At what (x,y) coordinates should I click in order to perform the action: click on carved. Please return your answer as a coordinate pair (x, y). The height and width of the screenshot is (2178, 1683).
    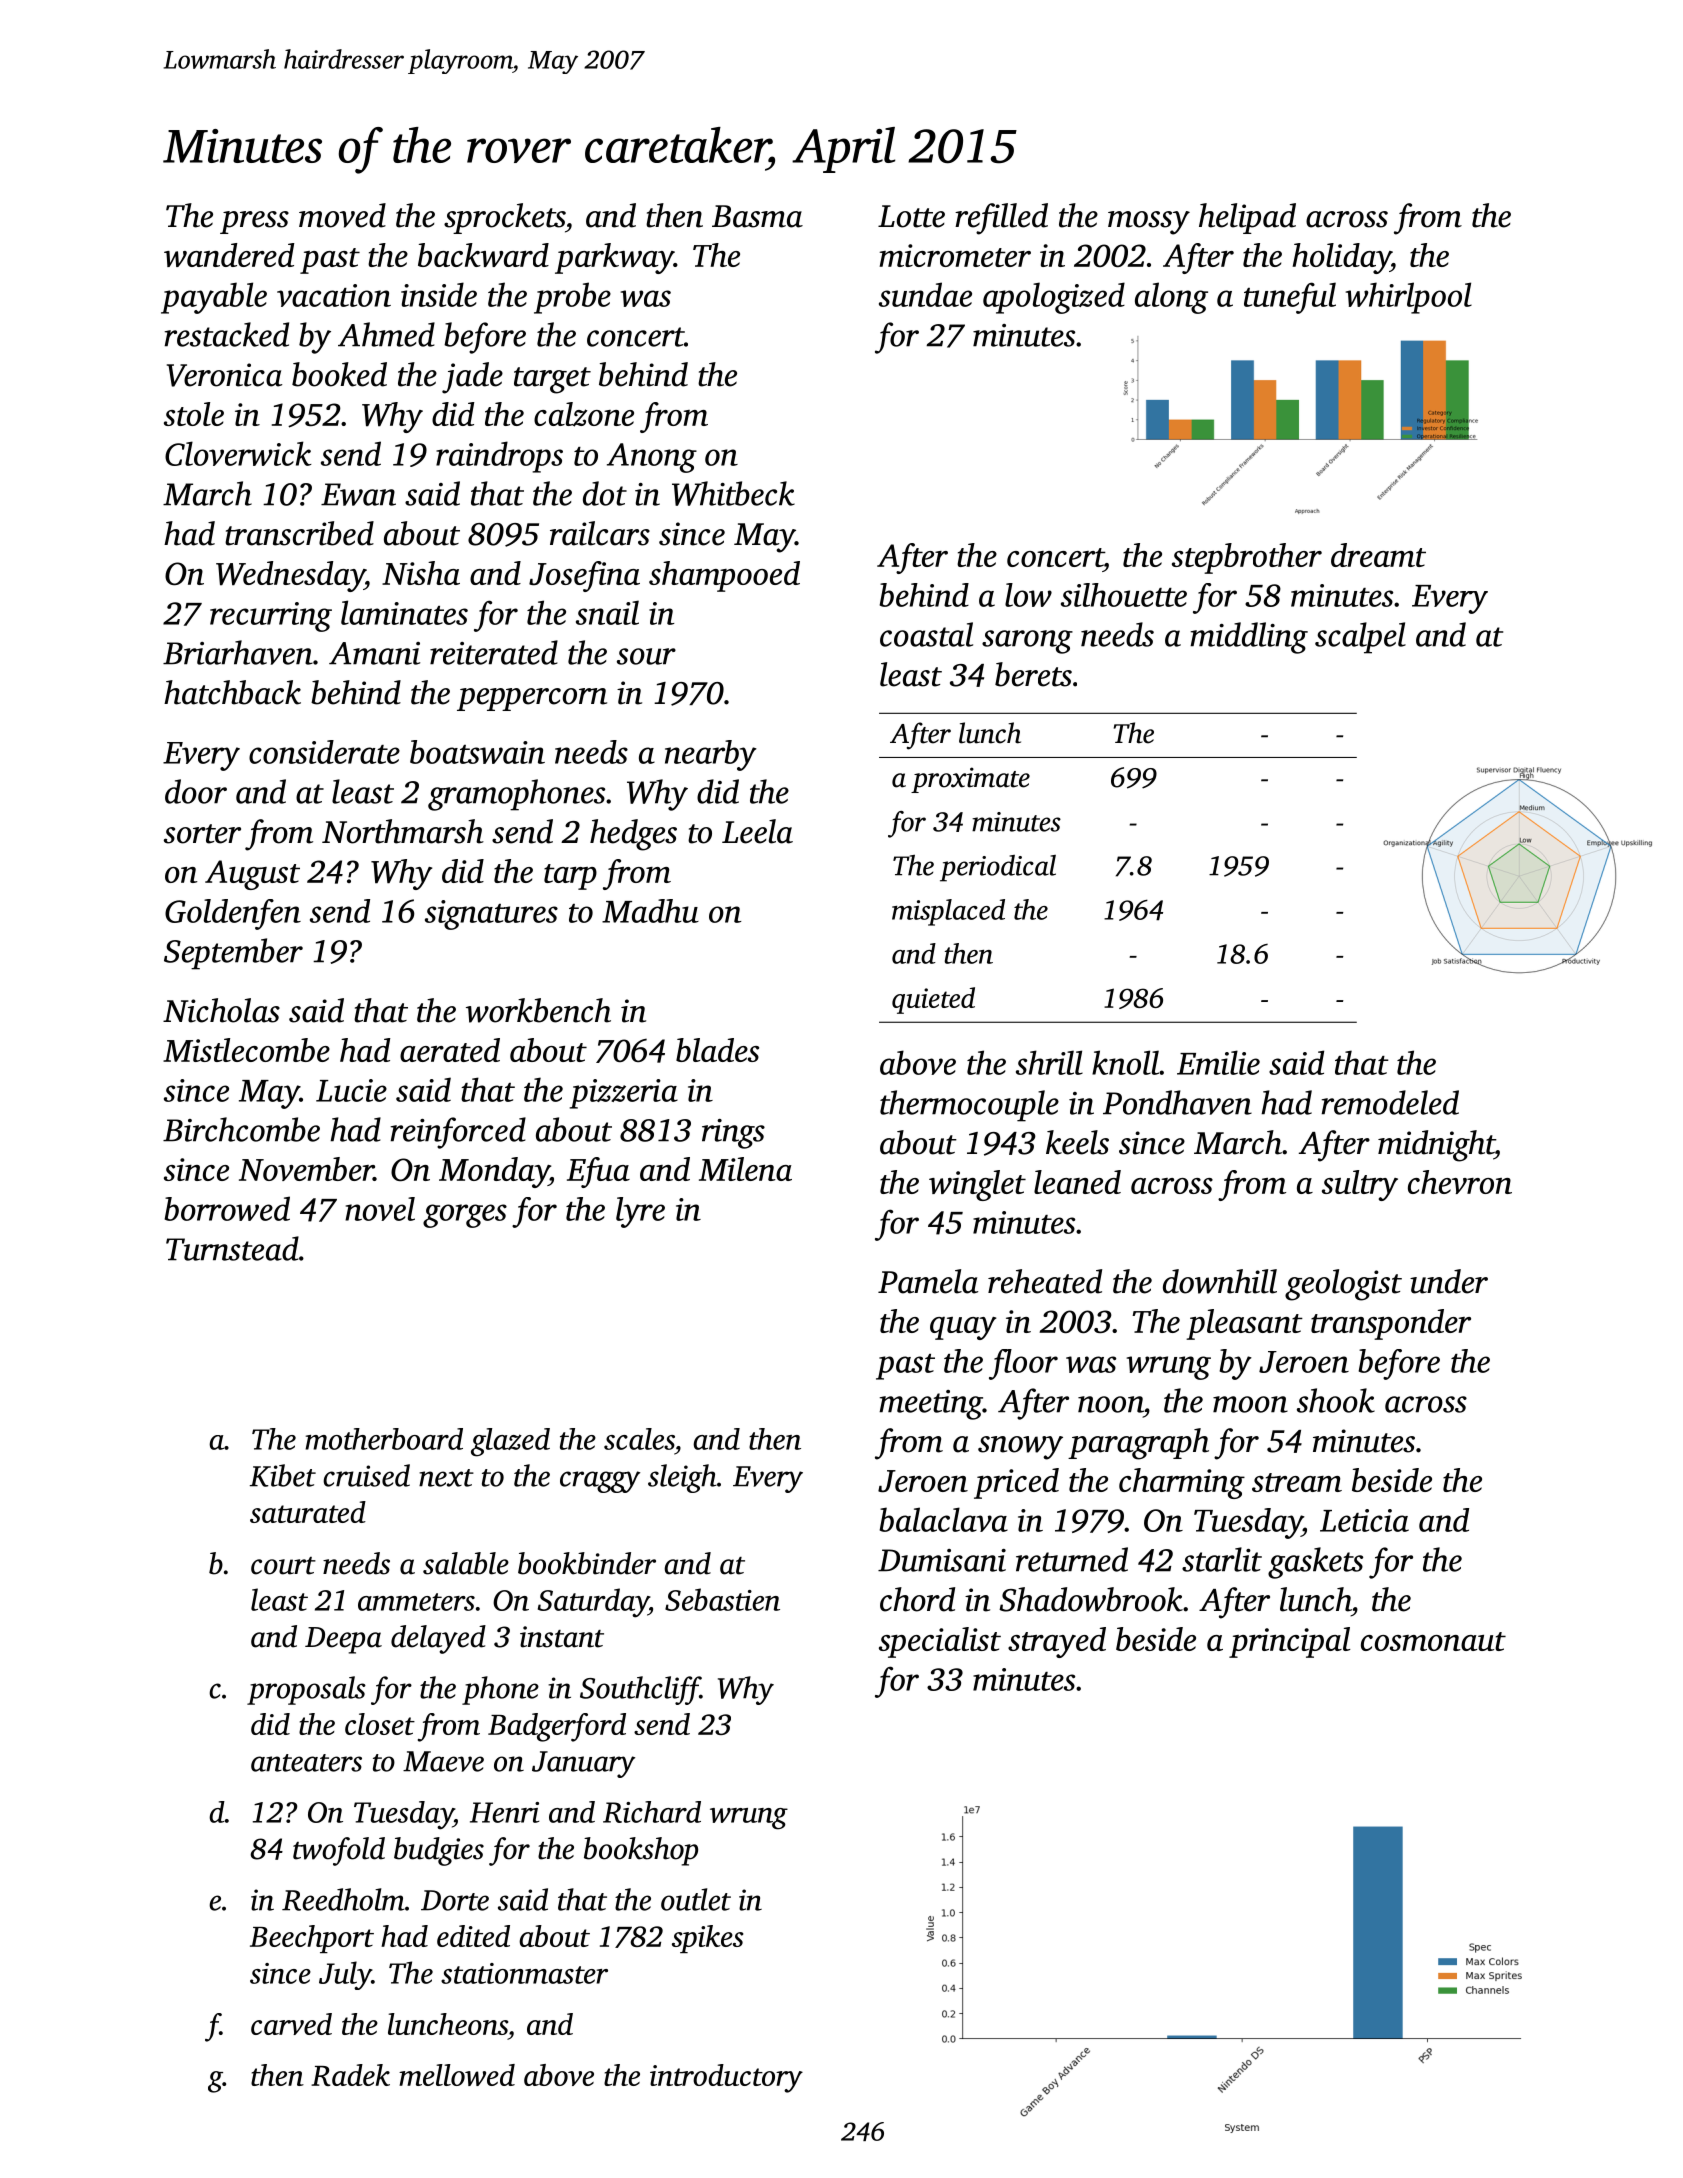
    Looking at the image, I should click on (291, 2024).
